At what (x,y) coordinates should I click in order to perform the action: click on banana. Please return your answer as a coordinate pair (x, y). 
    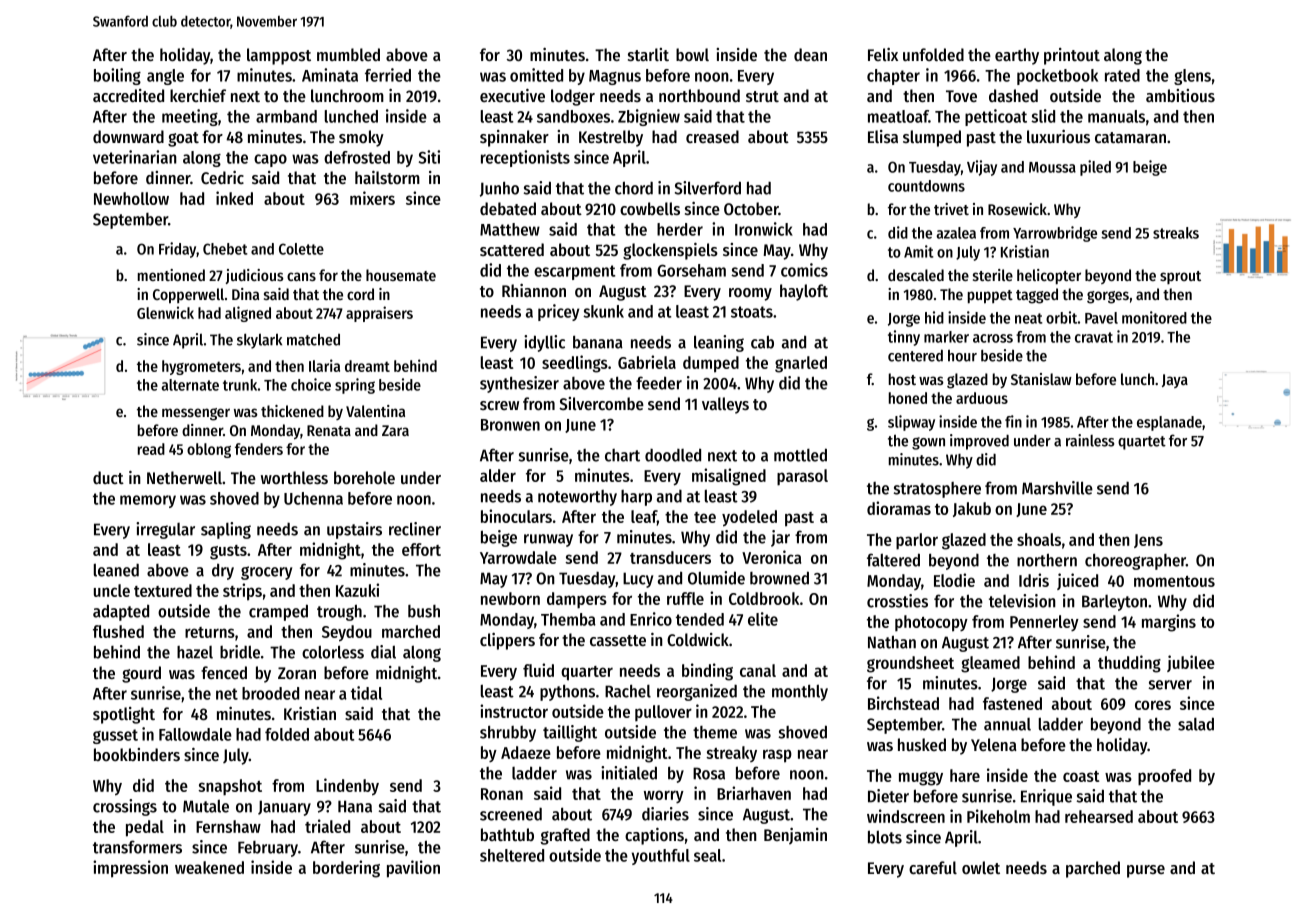
    Looking at the image, I should click on (598, 342).
